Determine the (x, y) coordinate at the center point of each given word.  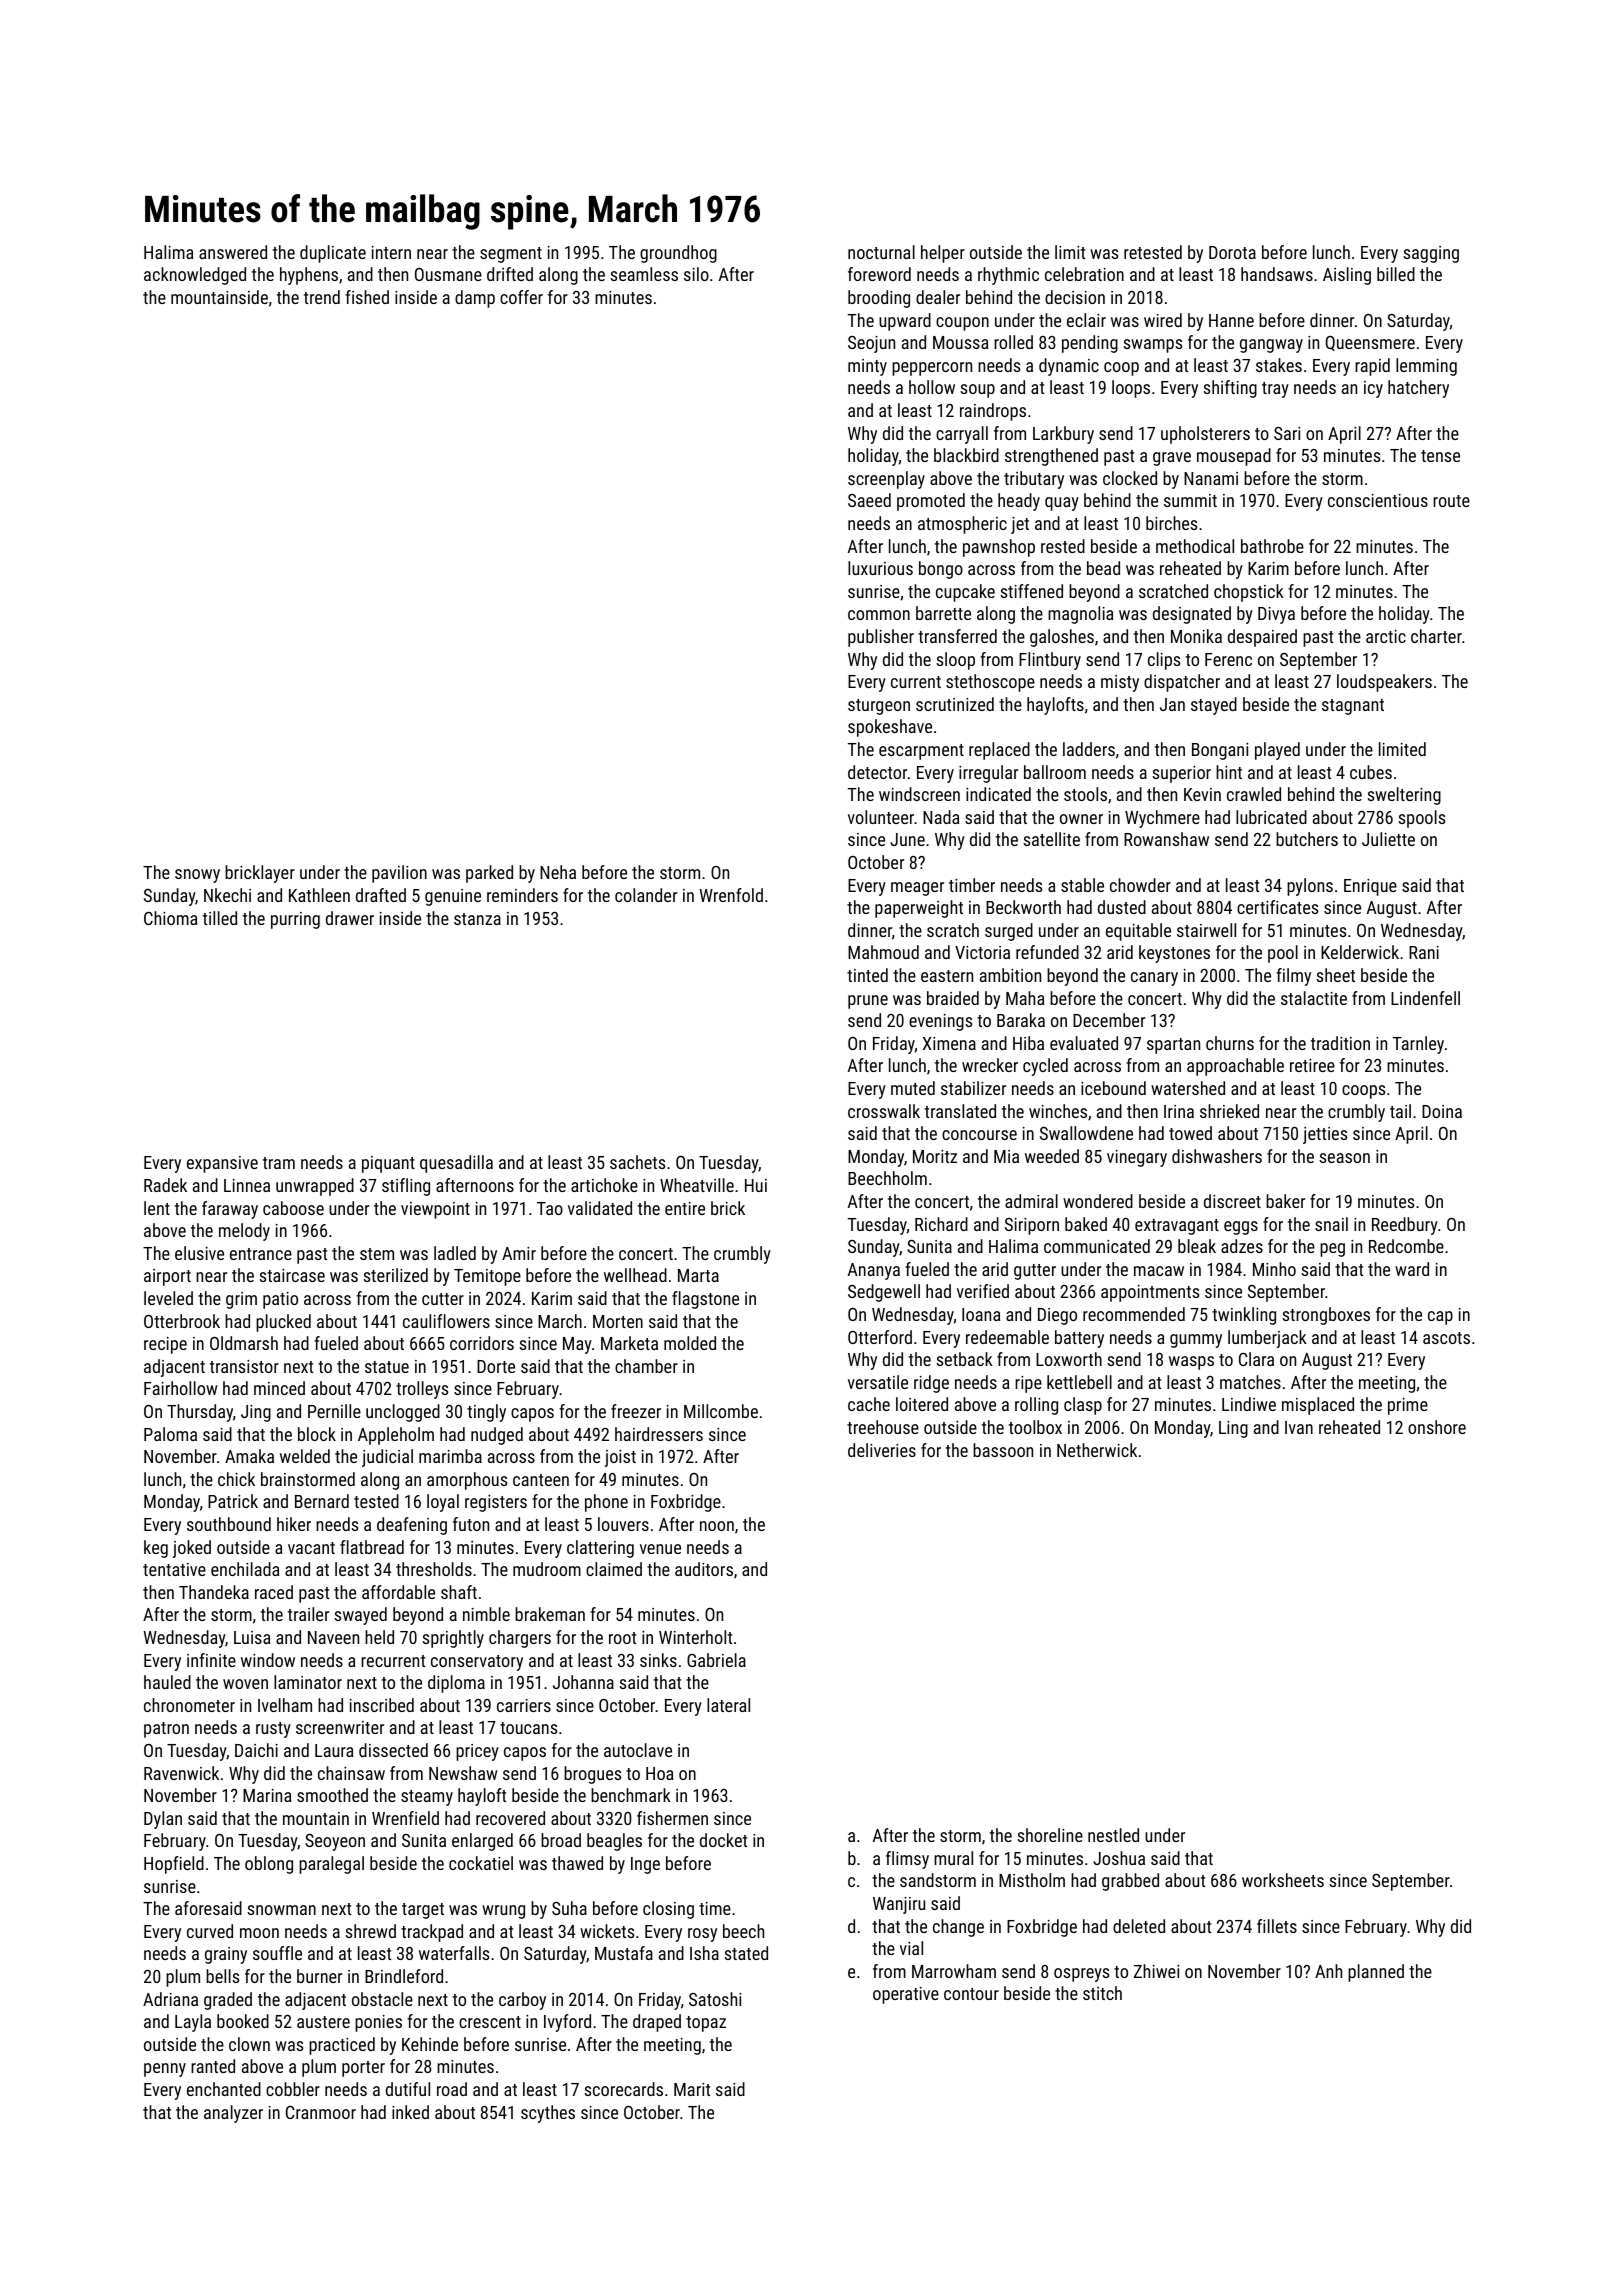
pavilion (399, 874)
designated (1192, 615)
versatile (878, 1382)
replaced (999, 751)
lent (157, 1208)
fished (367, 297)
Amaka (249, 1456)
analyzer (233, 2114)
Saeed (869, 500)
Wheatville (697, 1185)
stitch (1102, 1993)
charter (1436, 636)
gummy (1196, 1341)
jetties (1325, 1135)
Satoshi (715, 1999)
